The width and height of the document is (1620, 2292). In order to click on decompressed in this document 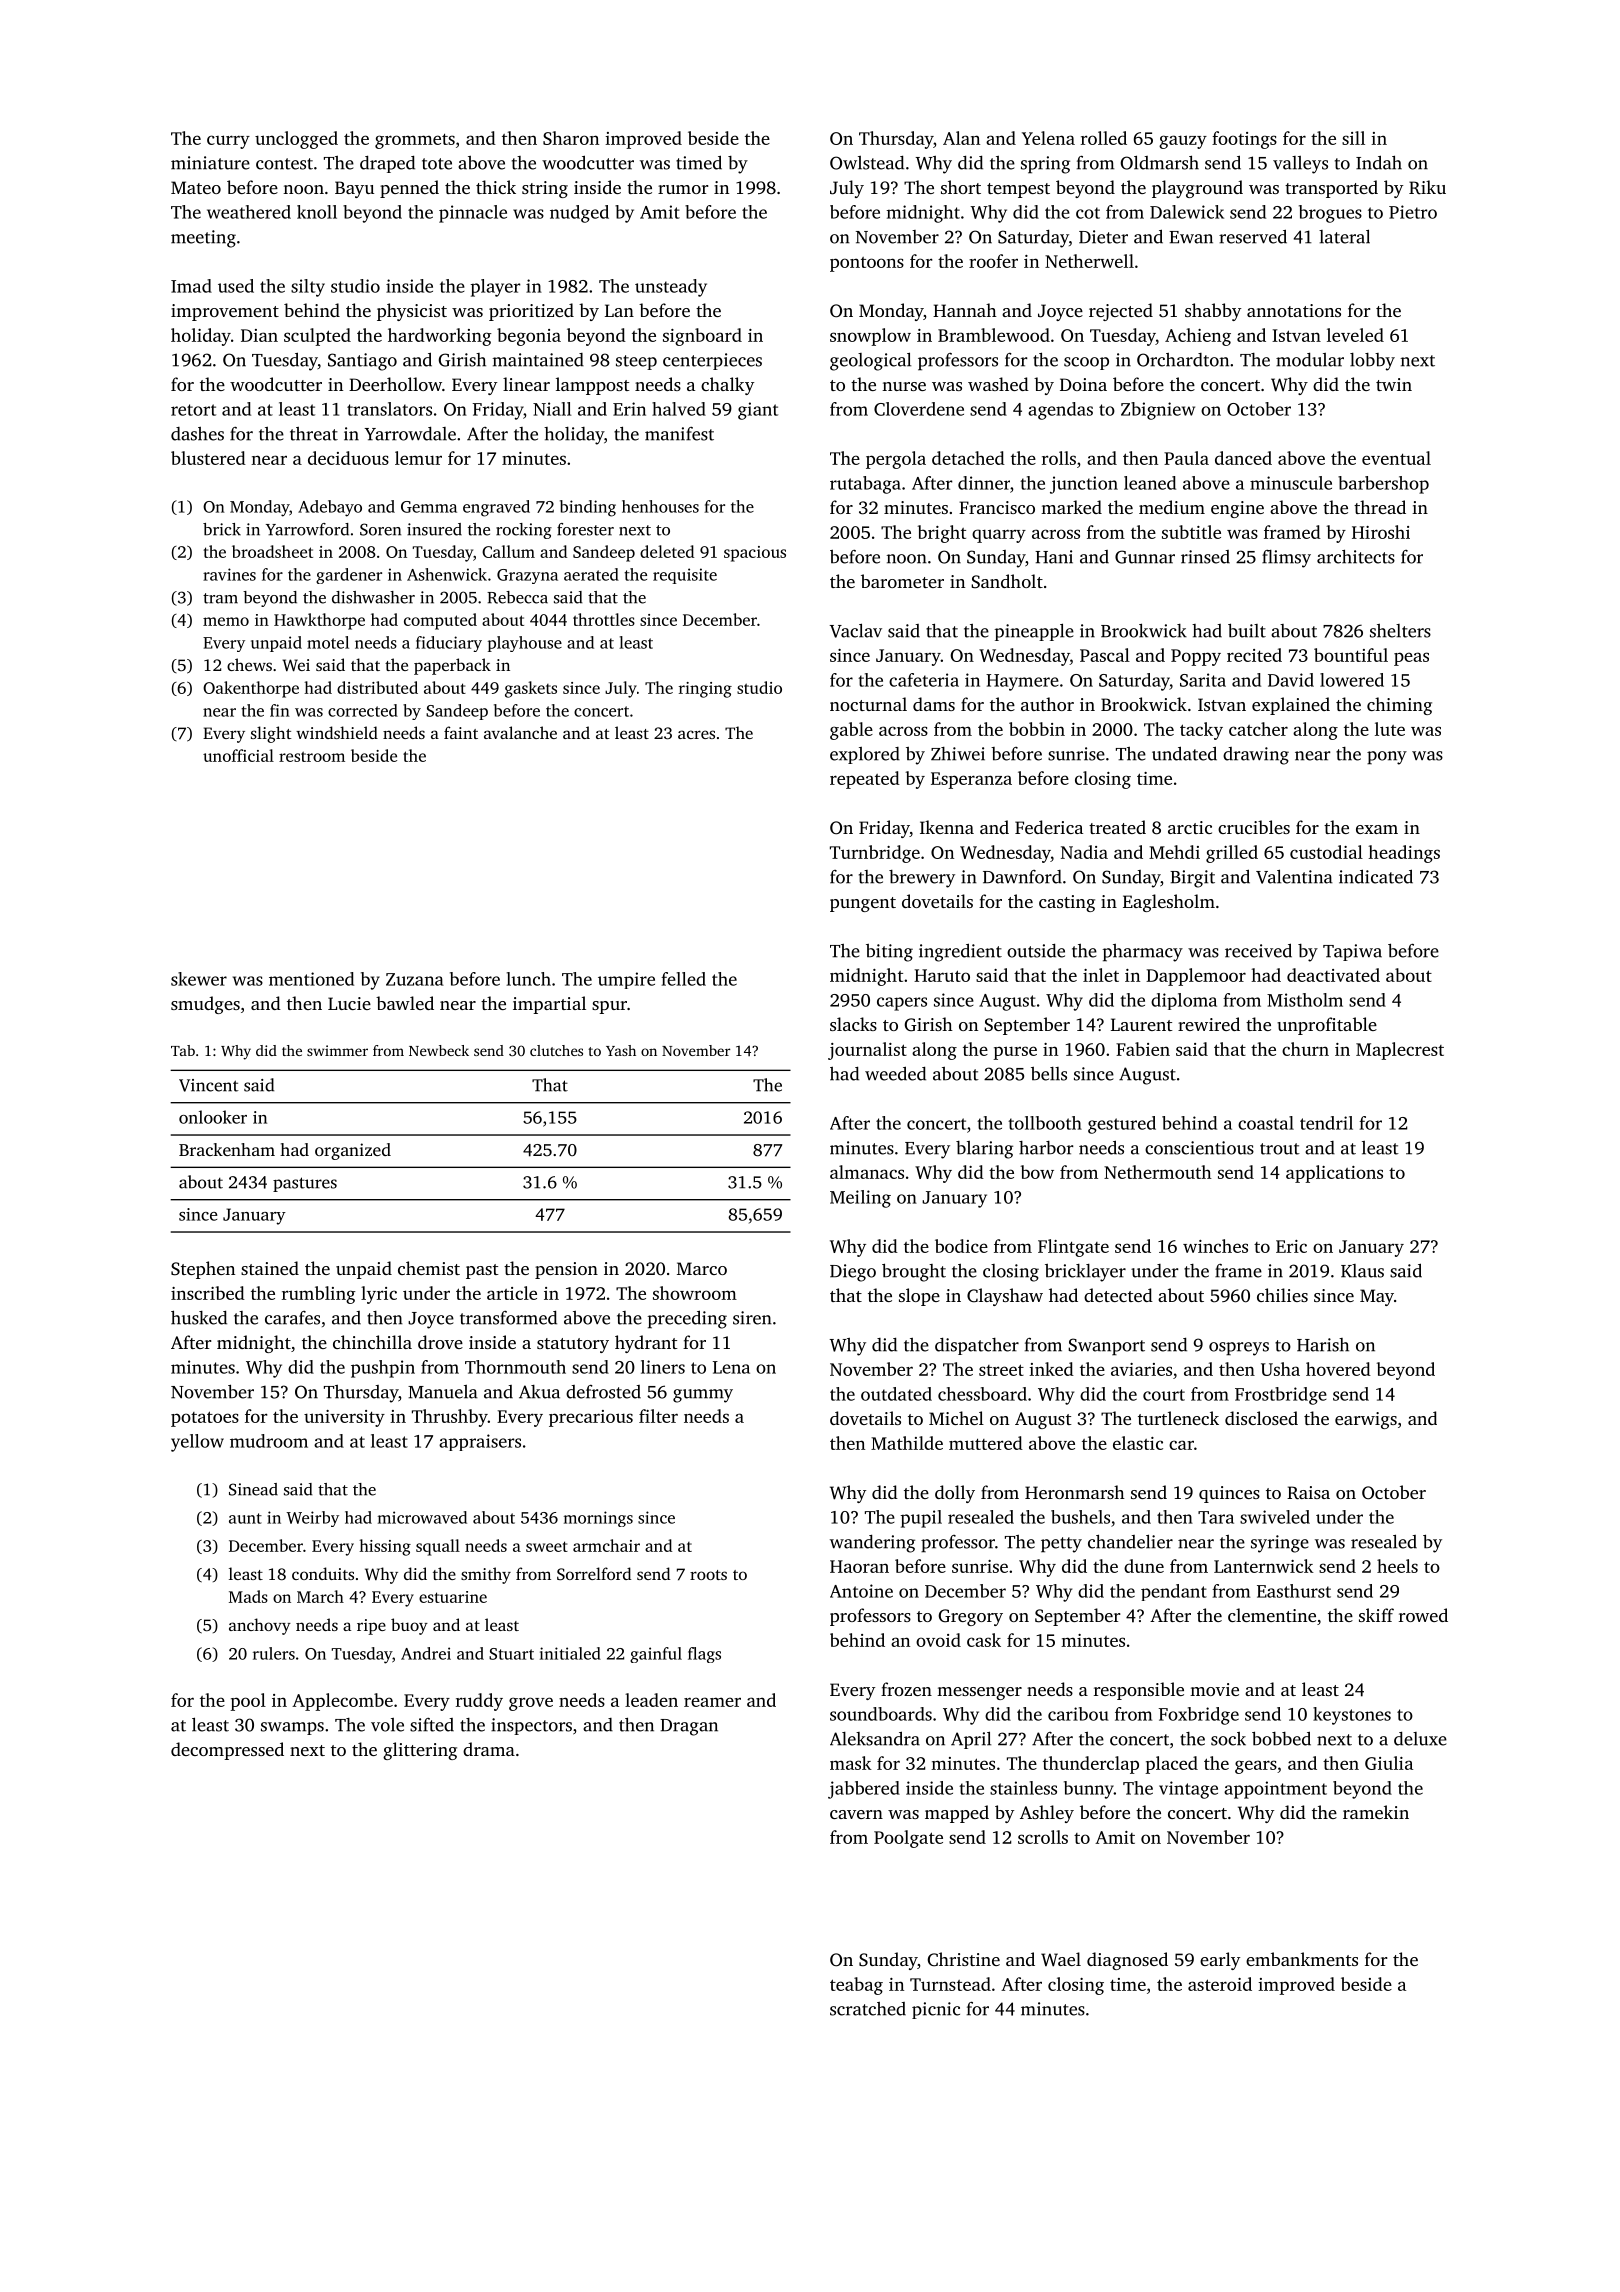, I will do `click(227, 1751)`.
